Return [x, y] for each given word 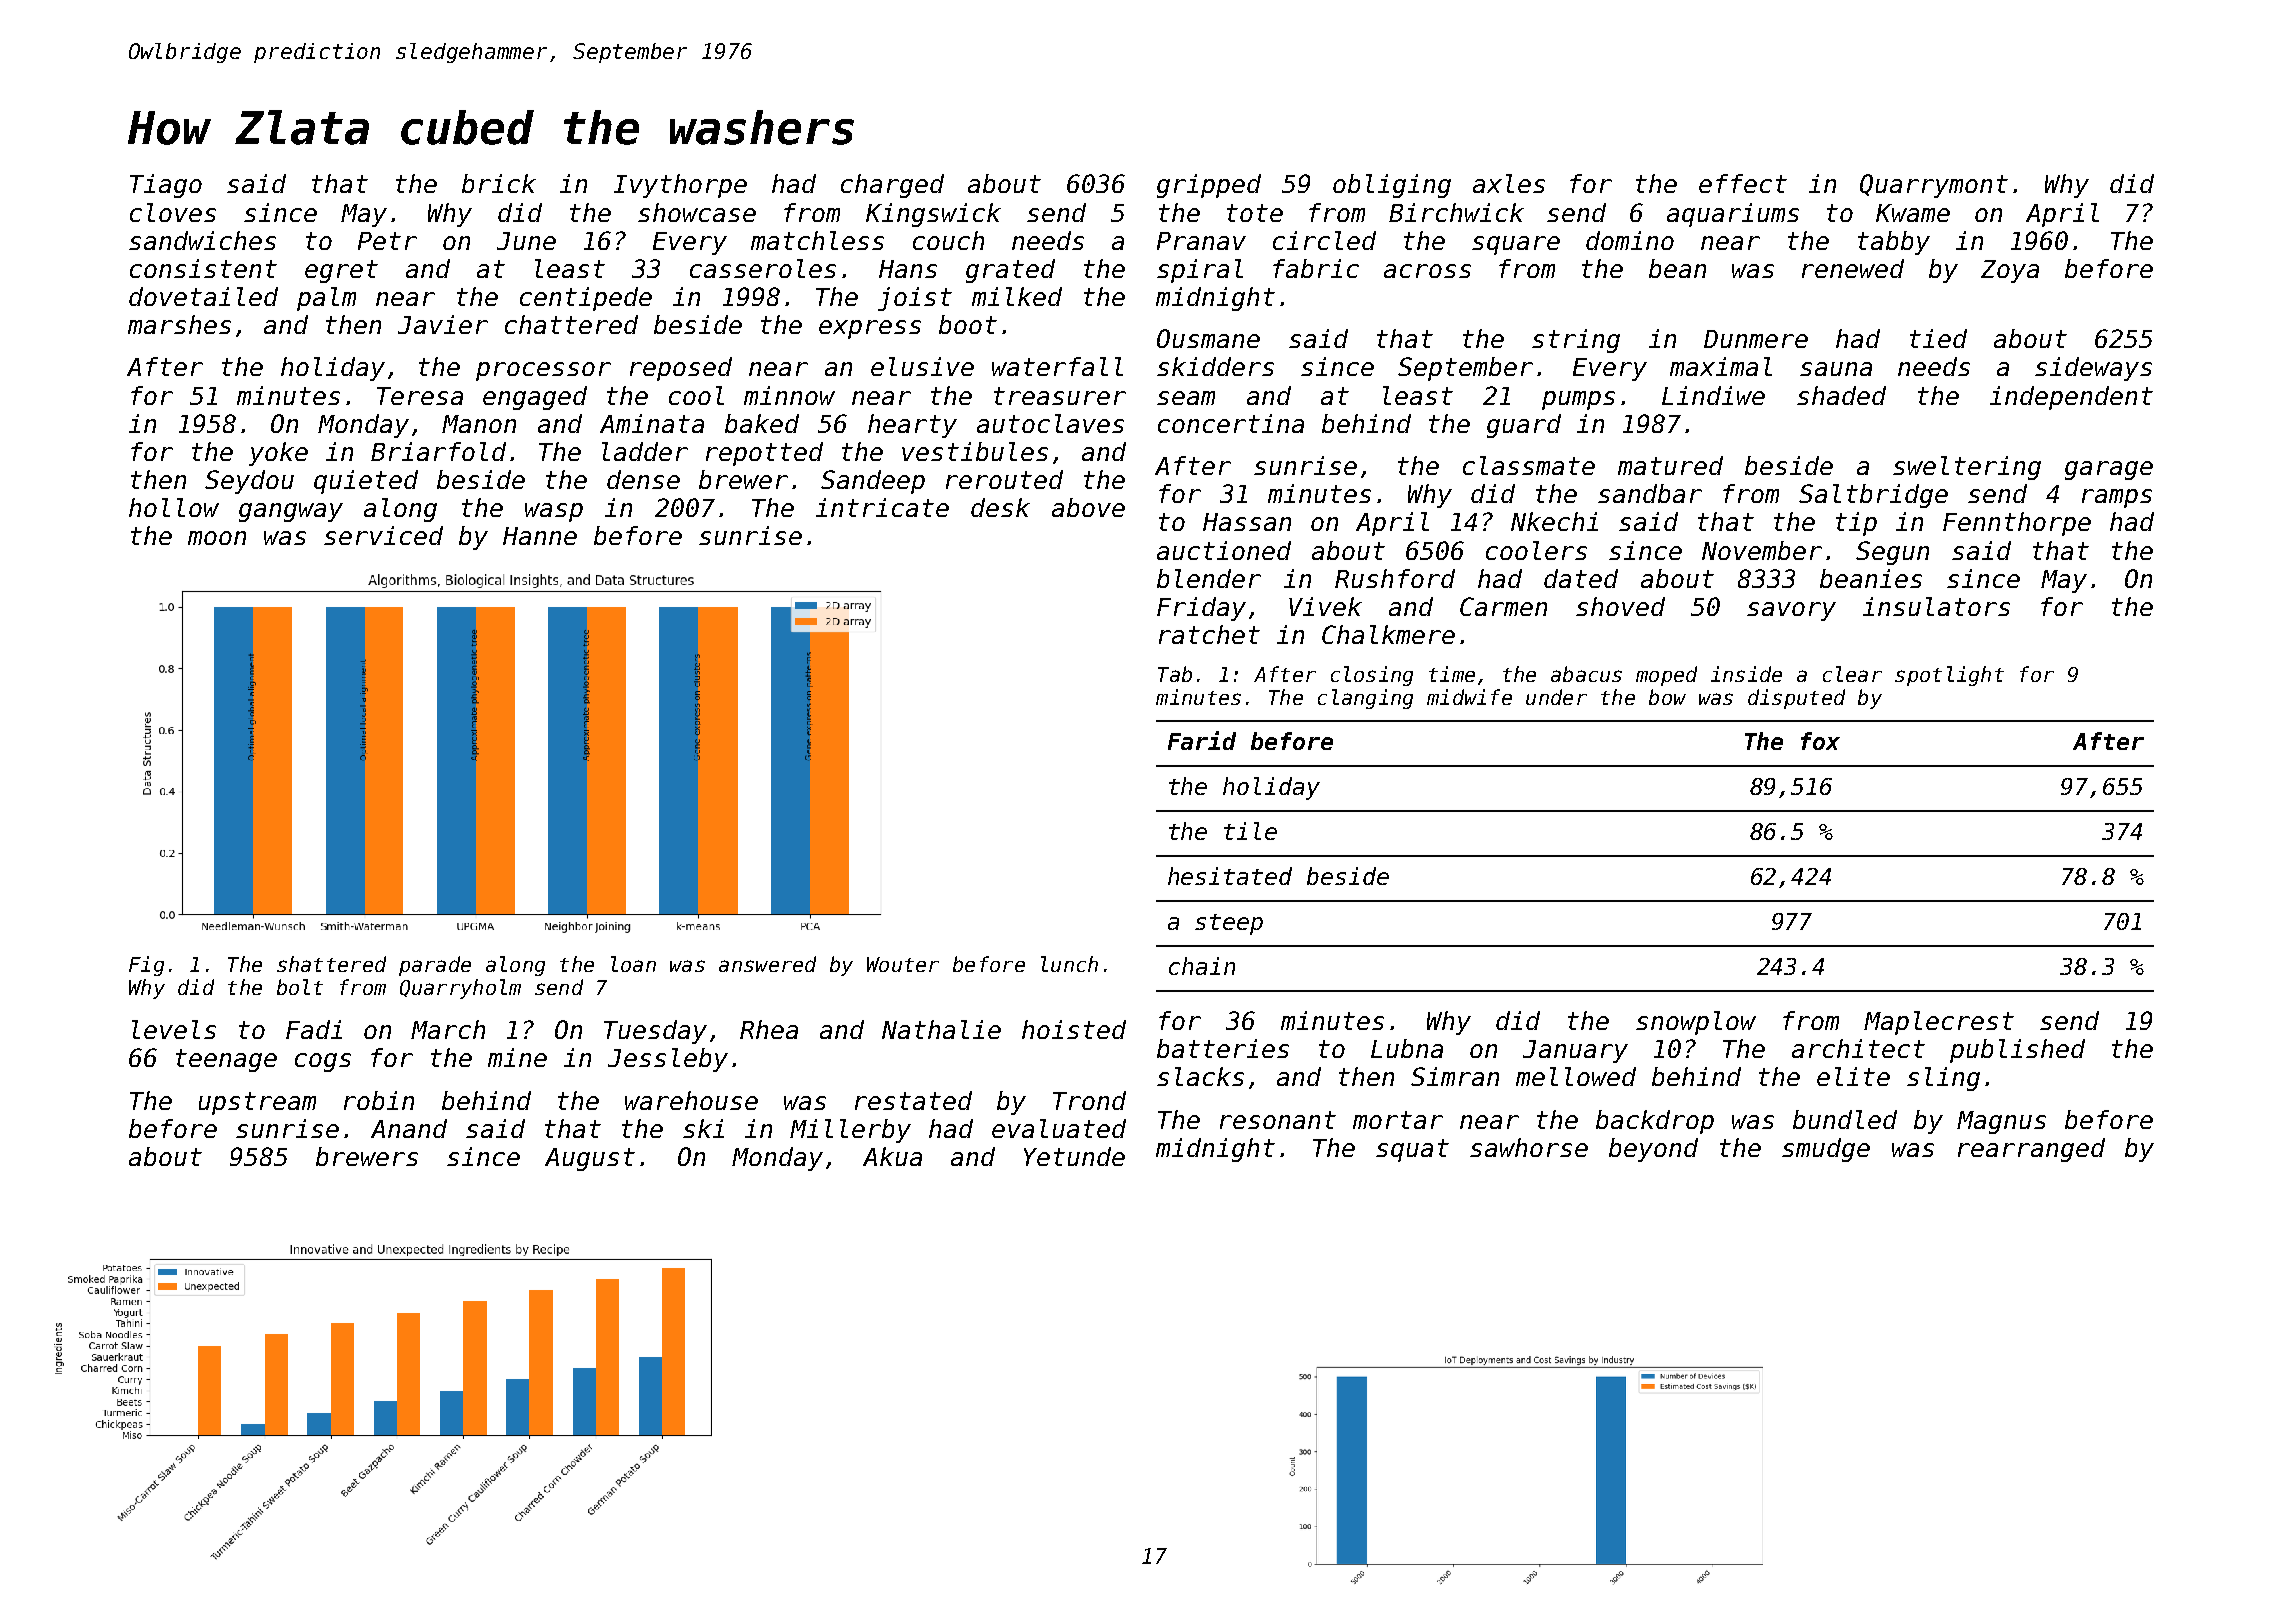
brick [499, 183]
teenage [226, 1060]
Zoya [2010, 271]
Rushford [1395, 578]
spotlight [1949, 676]
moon [217, 538]
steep [1229, 924]
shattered [331, 964]
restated [913, 1100]
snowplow [1696, 1023]
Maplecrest [1939, 1023]
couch [948, 240]
